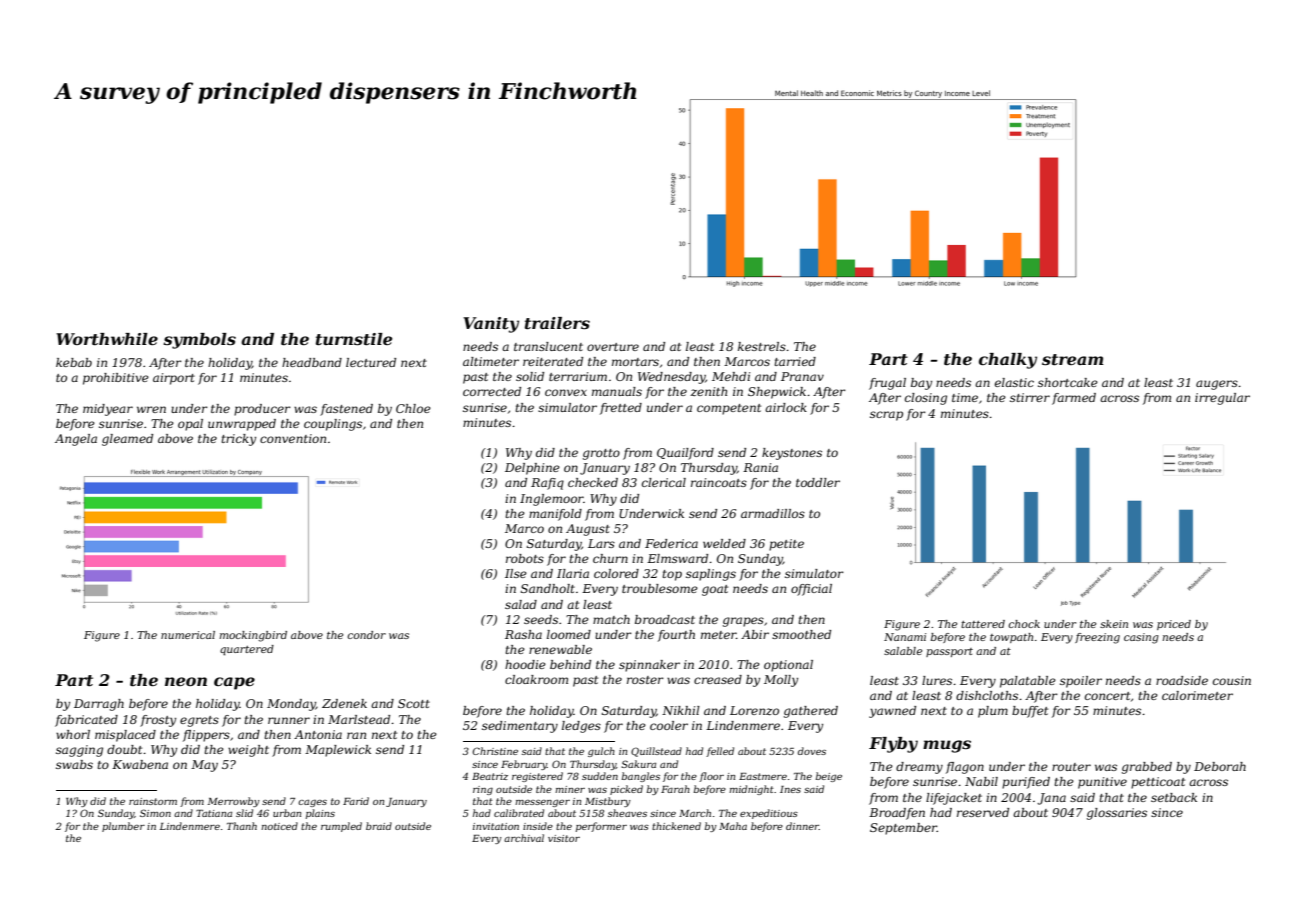  Describe the element at coordinates (116, 379) in the document. I see `prohibitive` at that location.
